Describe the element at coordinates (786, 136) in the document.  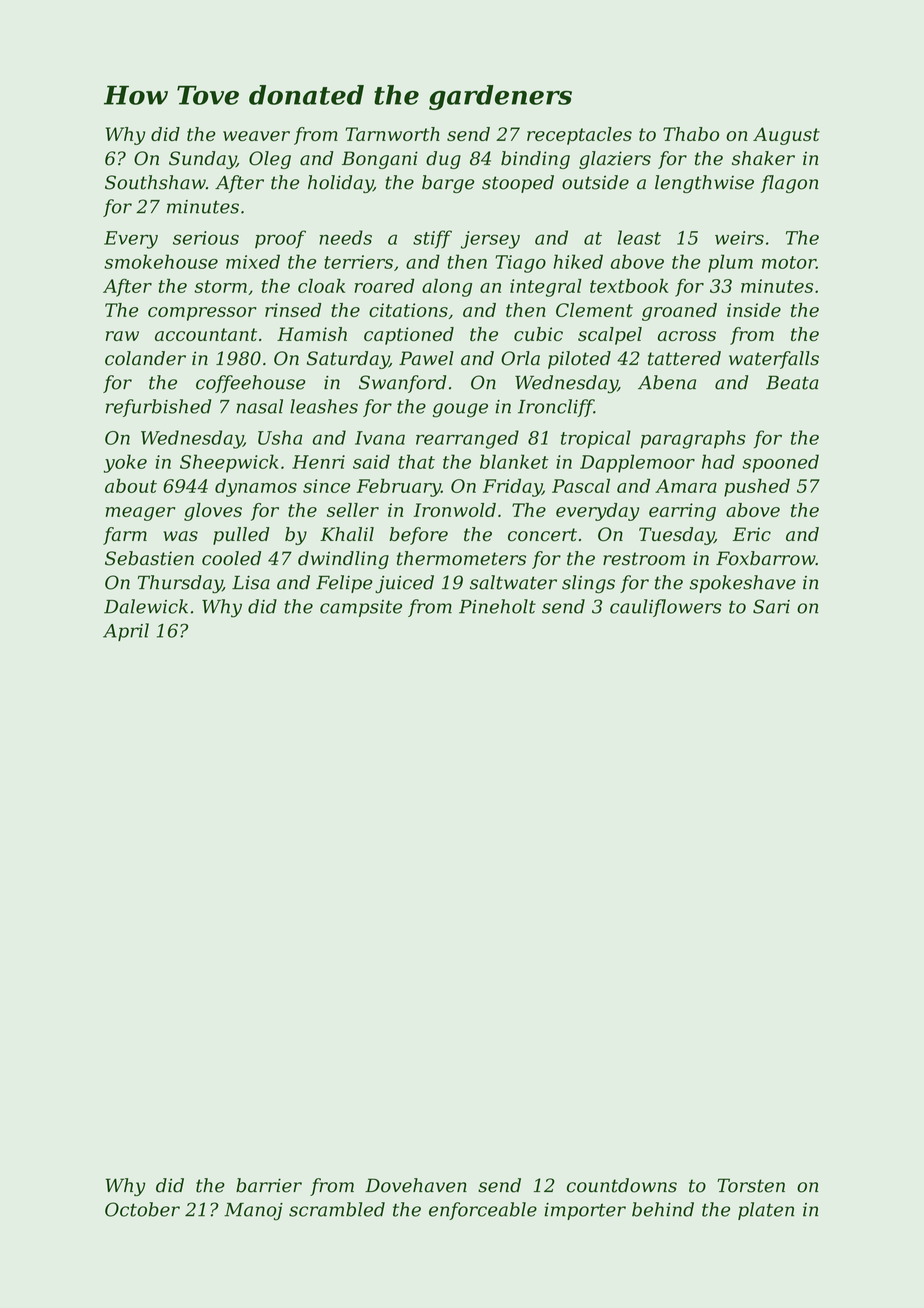
I see `August` at that location.
